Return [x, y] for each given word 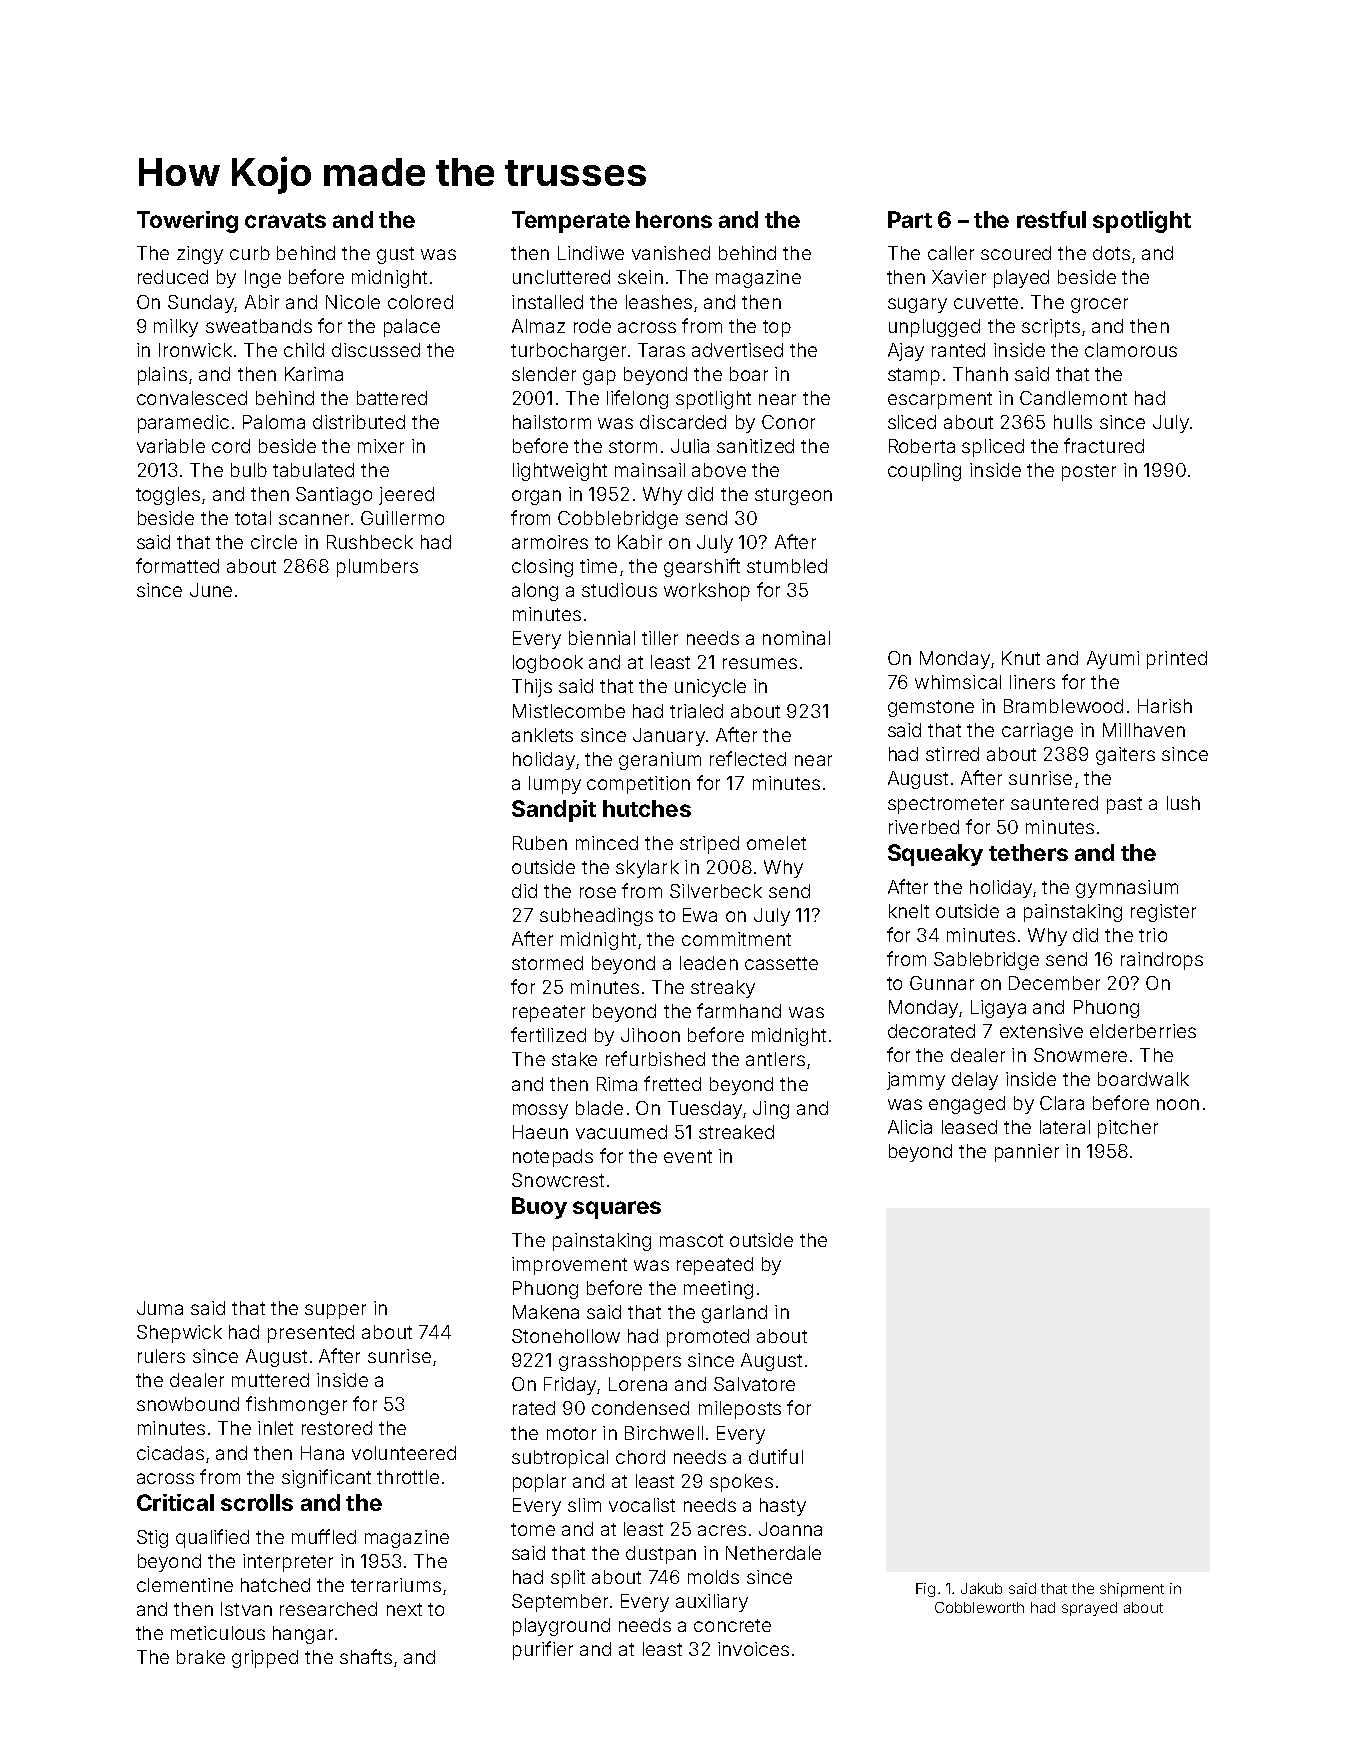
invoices [753, 1649]
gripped [265, 1659]
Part [910, 219]
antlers [775, 1059]
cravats [285, 220]
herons [674, 219]
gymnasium [1127, 889]
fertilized [548, 1034]
